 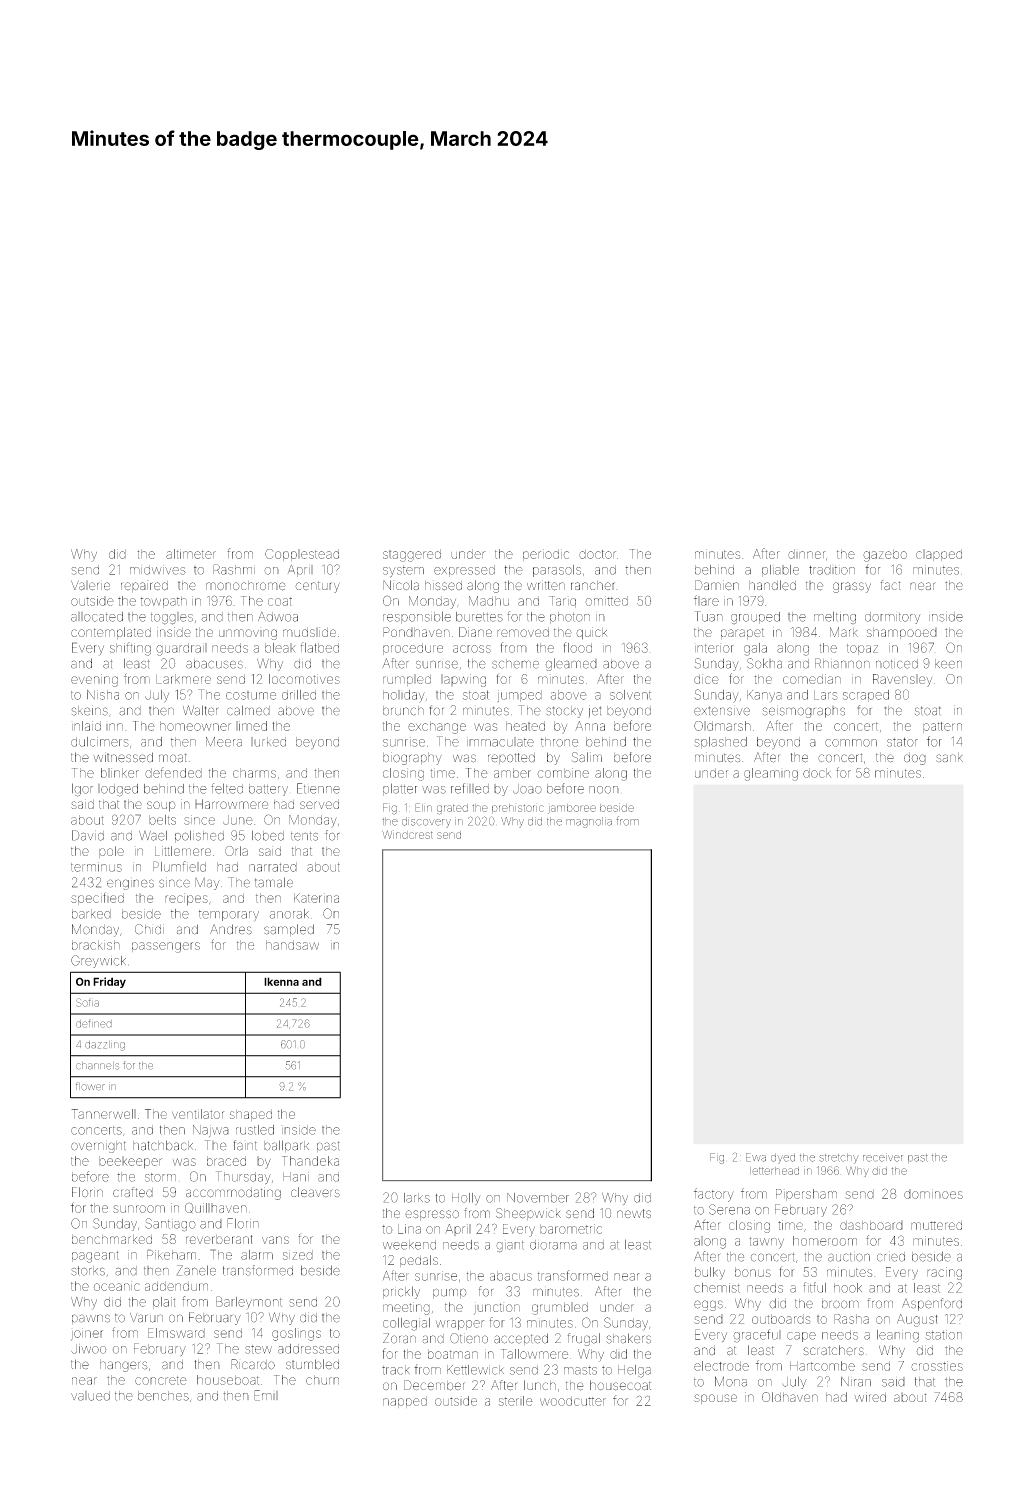 I want to click on handsaw, so click(x=292, y=945).
